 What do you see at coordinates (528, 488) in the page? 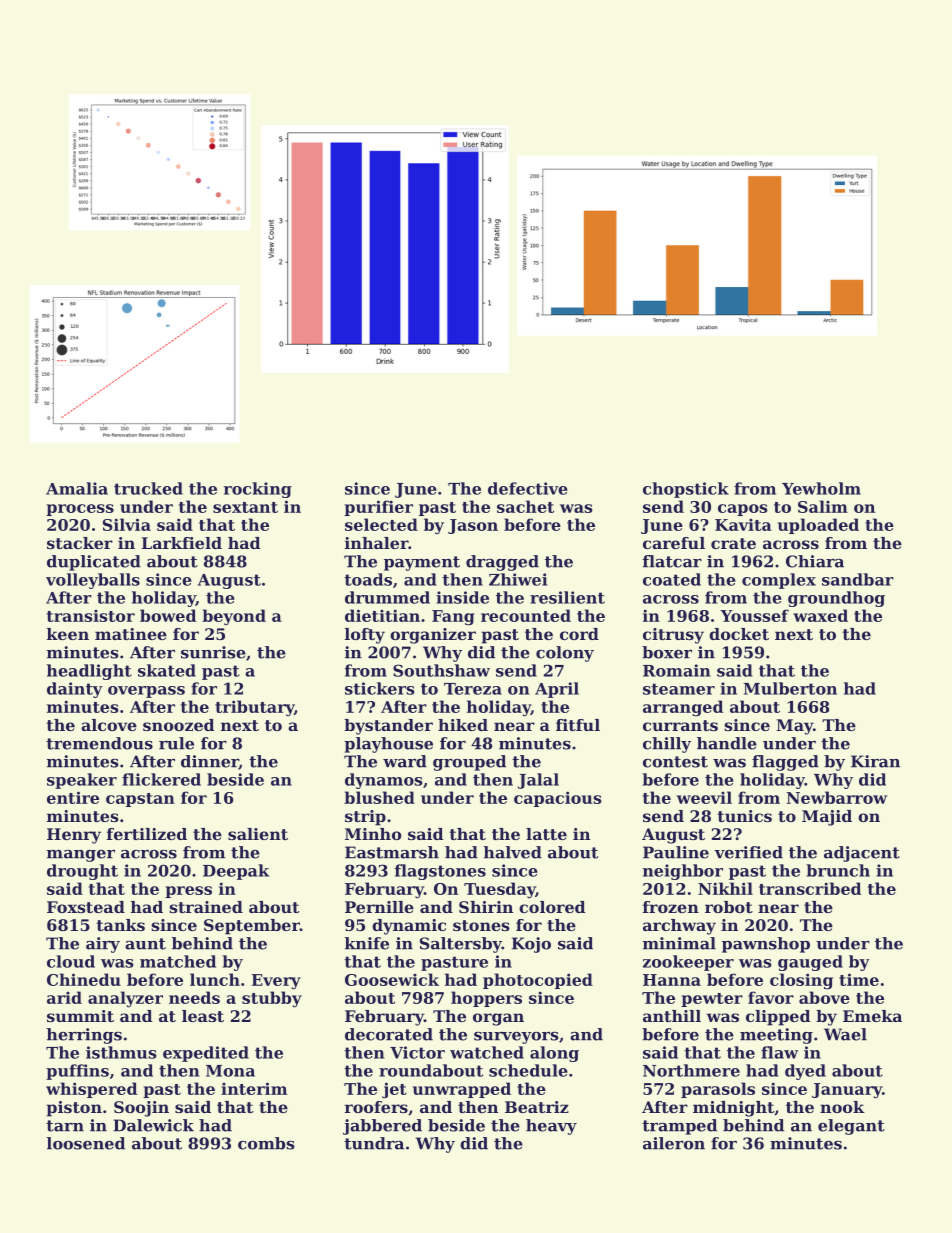
I see `defective` at bounding box center [528, 488].
